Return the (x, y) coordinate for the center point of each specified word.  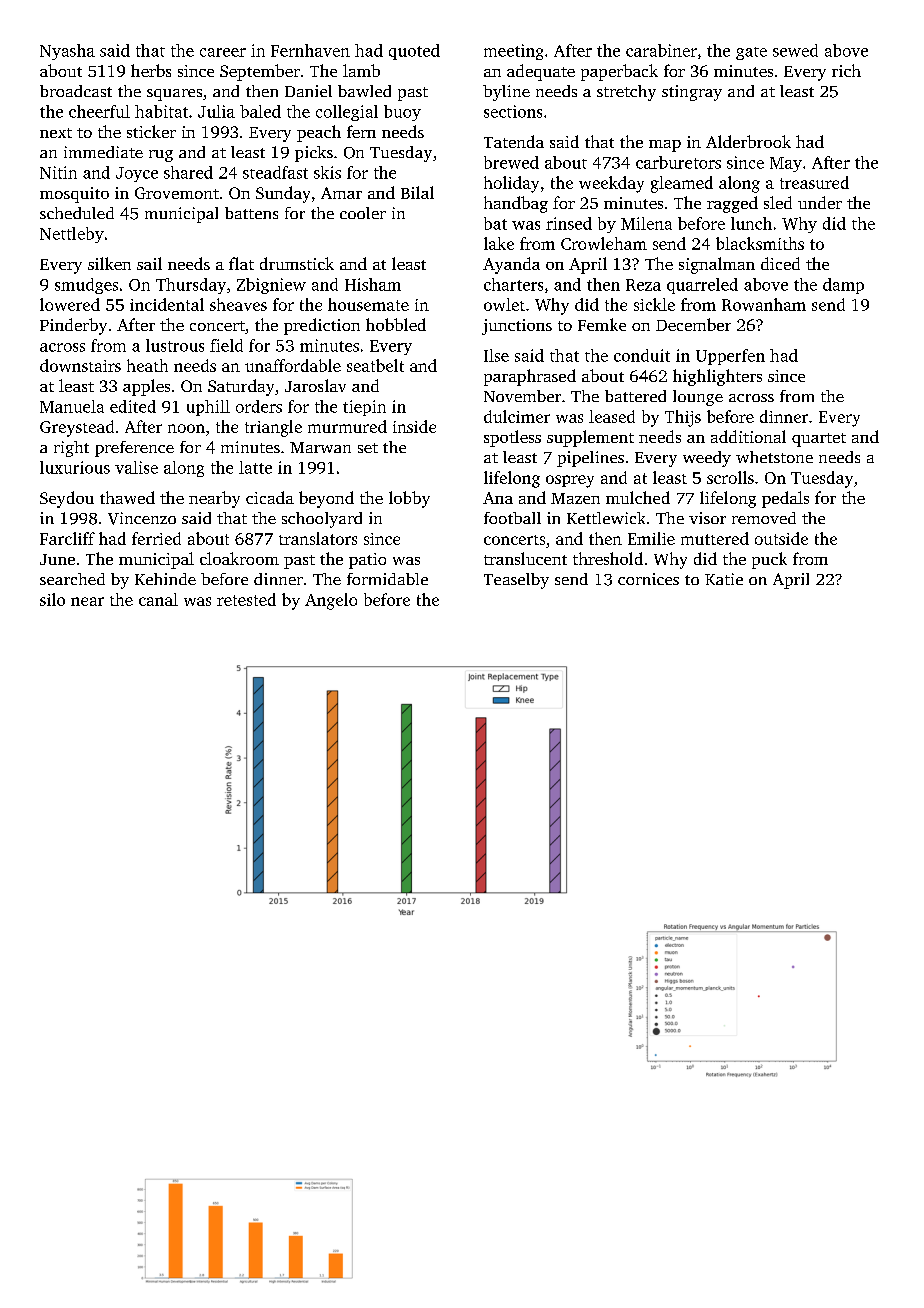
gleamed (682, 184)
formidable (387, 579)
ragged (732, 204)
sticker (151, 131)
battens (251, 213)
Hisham (373, 284)
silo (52, 599)
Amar (341, 193)
